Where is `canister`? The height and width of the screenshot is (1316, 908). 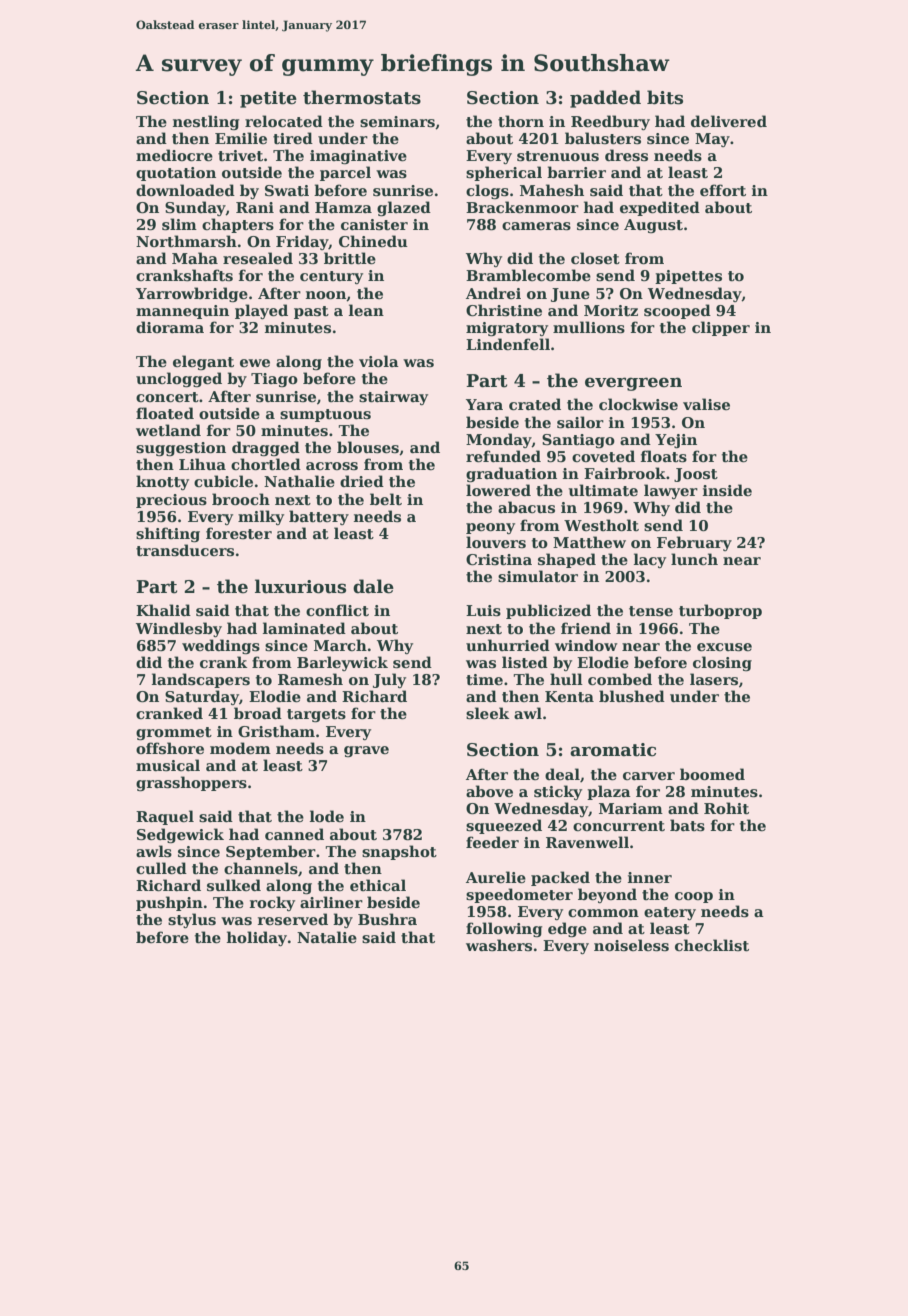
canister is located at coordinates (374, 225).
